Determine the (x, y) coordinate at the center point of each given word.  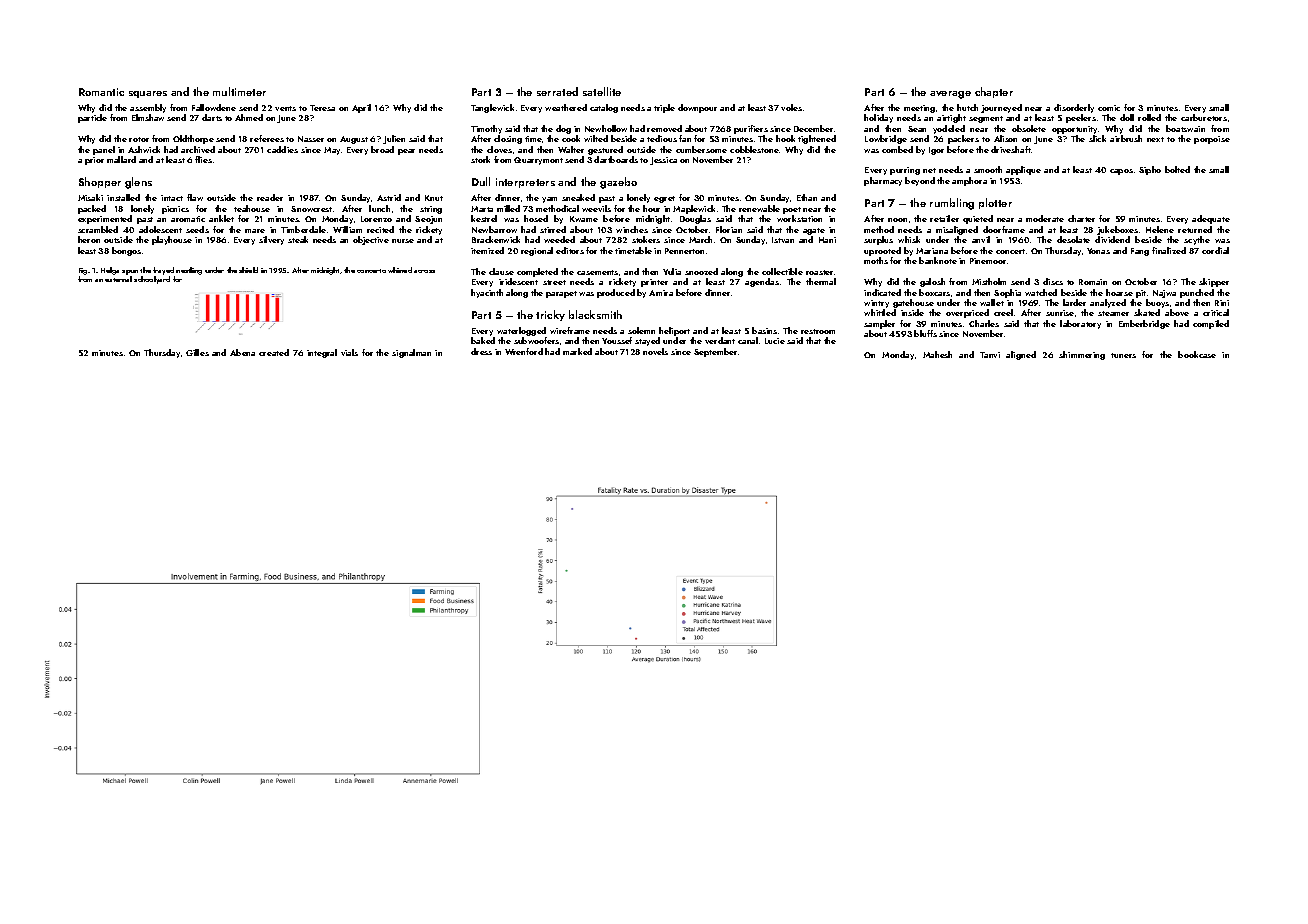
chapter (994, 92)
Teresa (322, 108)
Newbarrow (494, 229)
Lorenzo (376, 219)
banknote (938, 260)
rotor (139, 139)
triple (664, 108)
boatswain (1185, 128)
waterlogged (521, 331)
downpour (697, 108)
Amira (661, 293)
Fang (1140, 252)
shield (248, 270)
